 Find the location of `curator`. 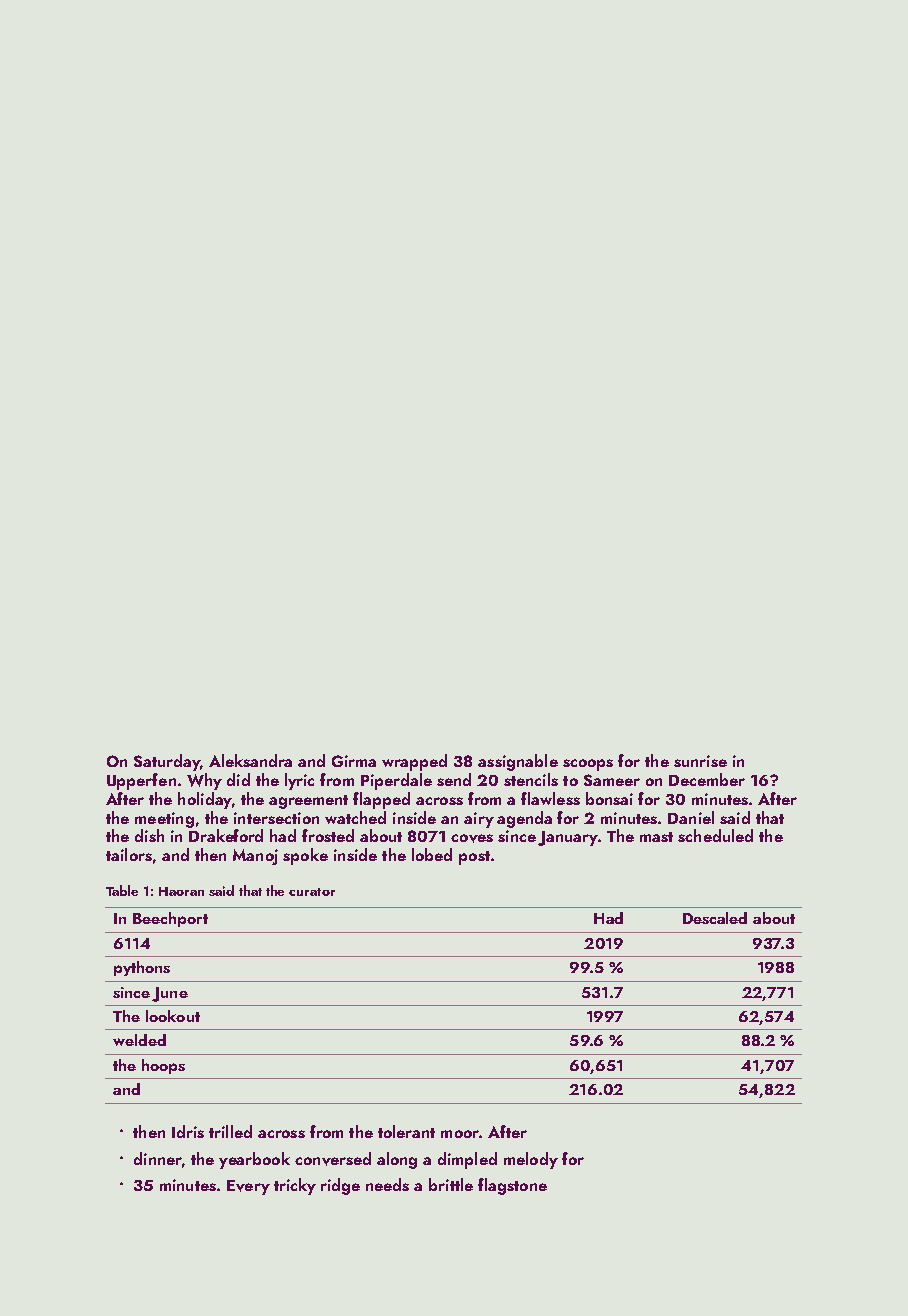

curator is located at coordinates (312, 892).
